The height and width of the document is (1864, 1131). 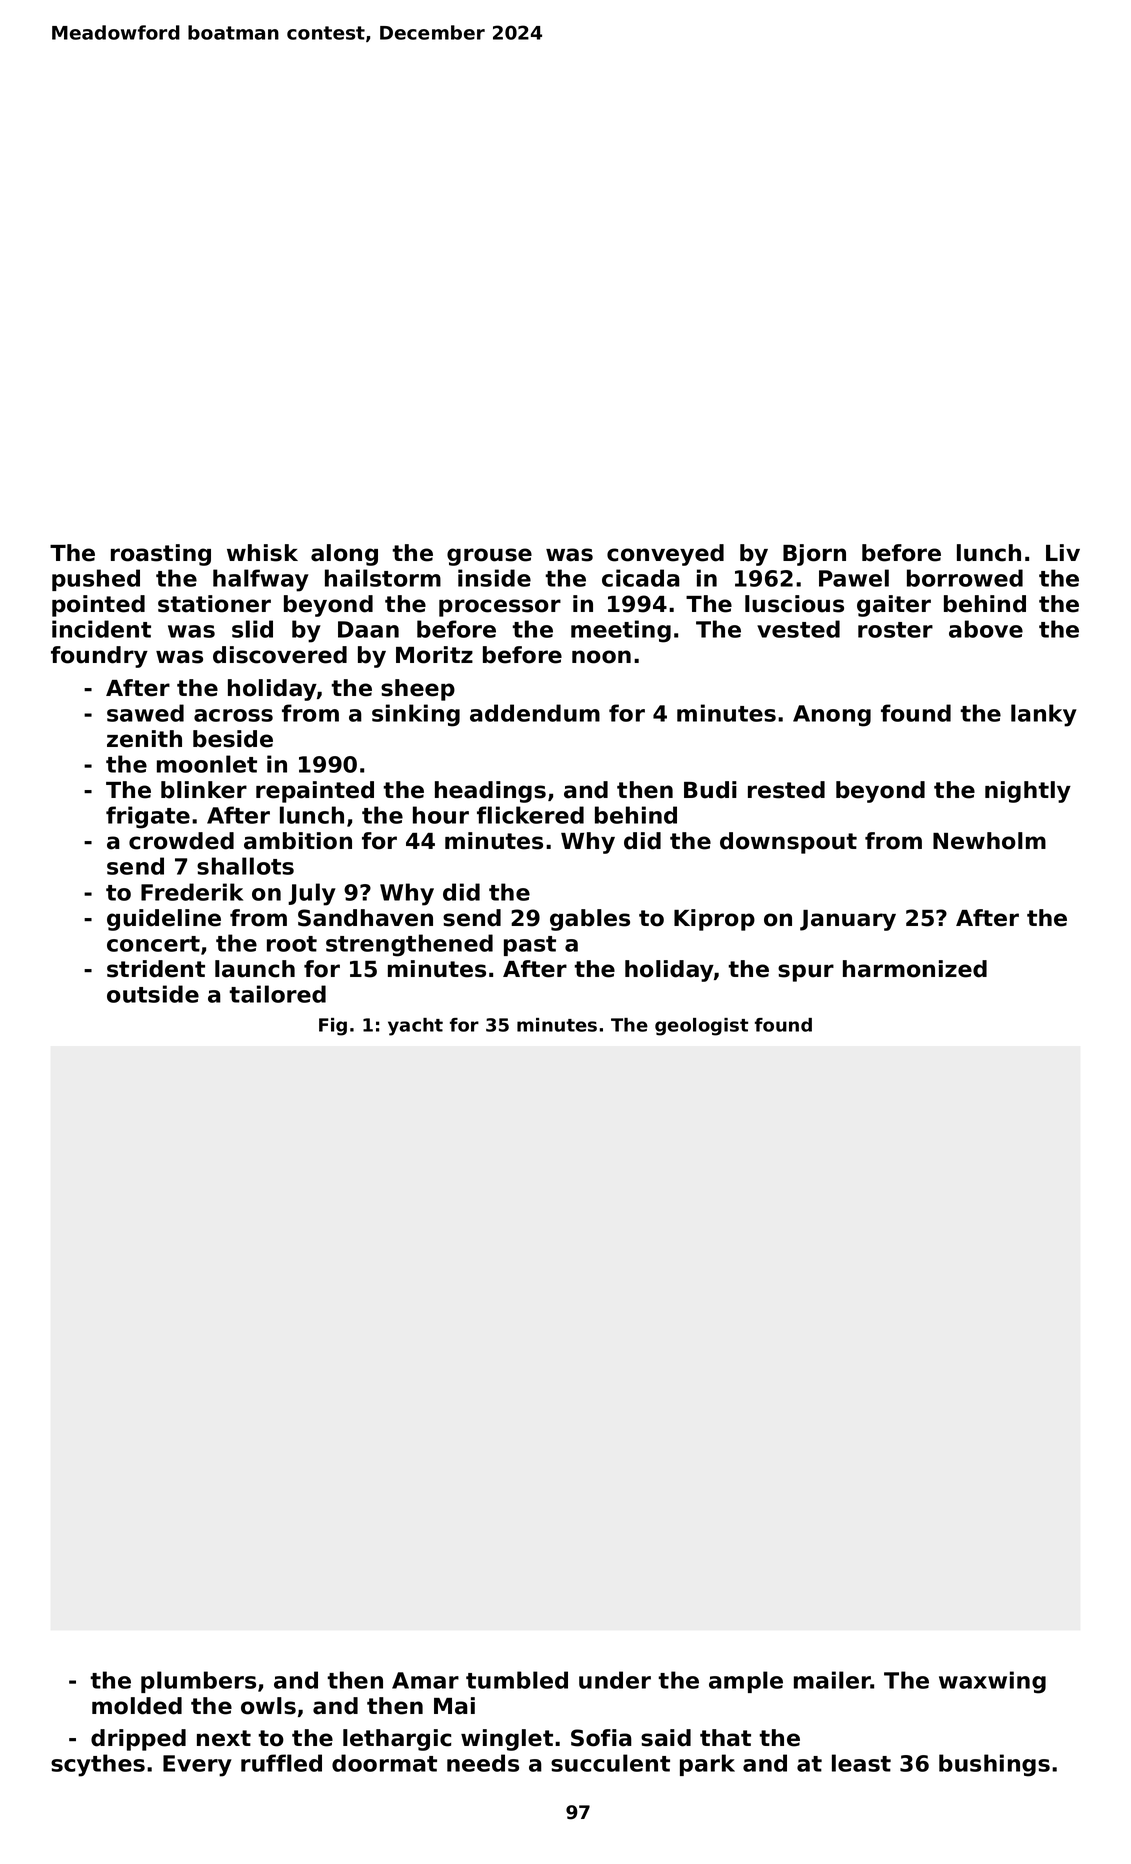 What do you see at coordinates (425, 1680) in the document?
I see `Amar` at bounding box center [425, 1680].
